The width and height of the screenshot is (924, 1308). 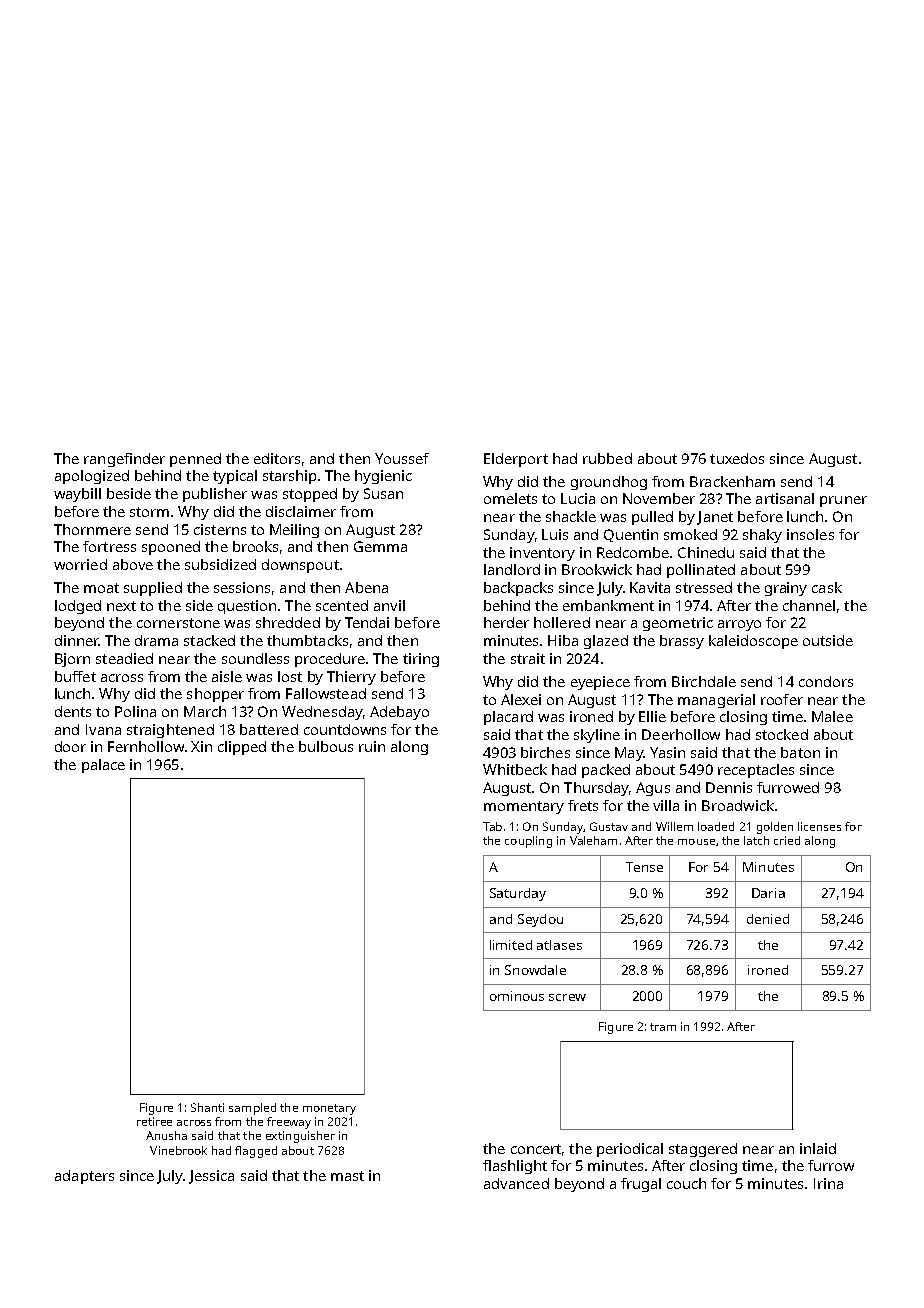 What do you see at coordinates (124, 460) in the screenshot?
I see `rangefinder` at bounding box center [124, 460].
